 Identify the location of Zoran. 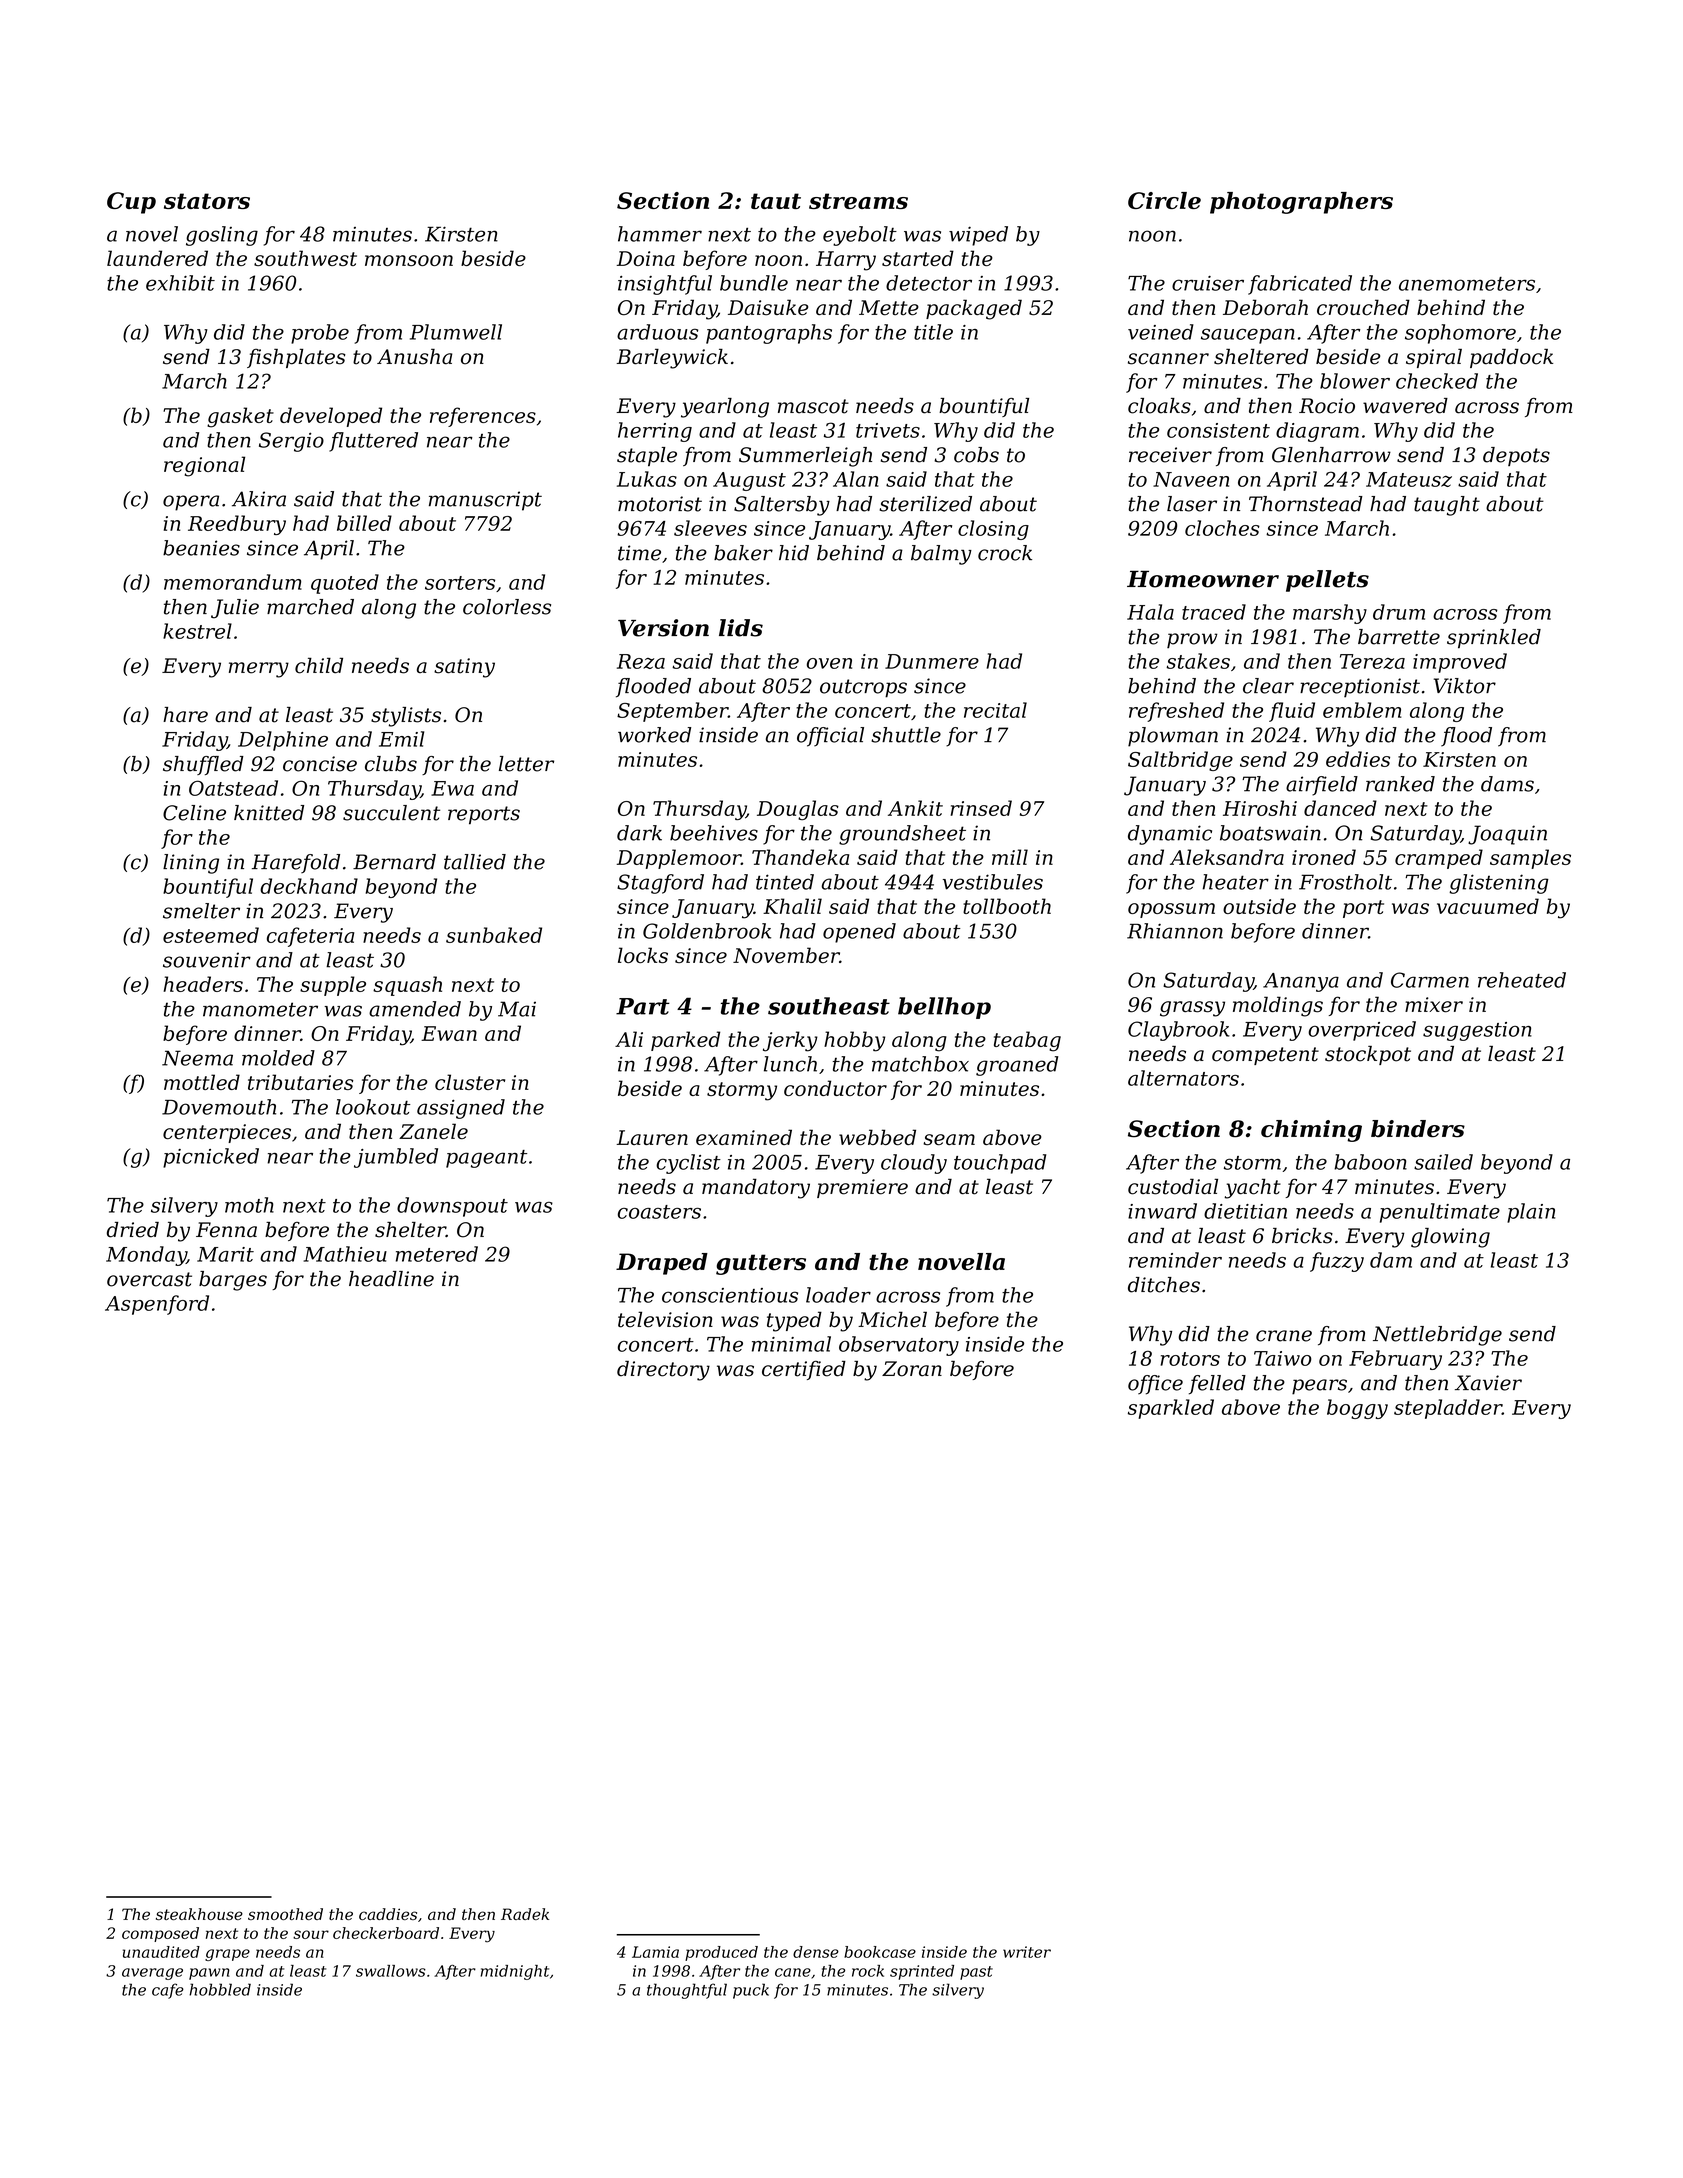
(912, 1369).
